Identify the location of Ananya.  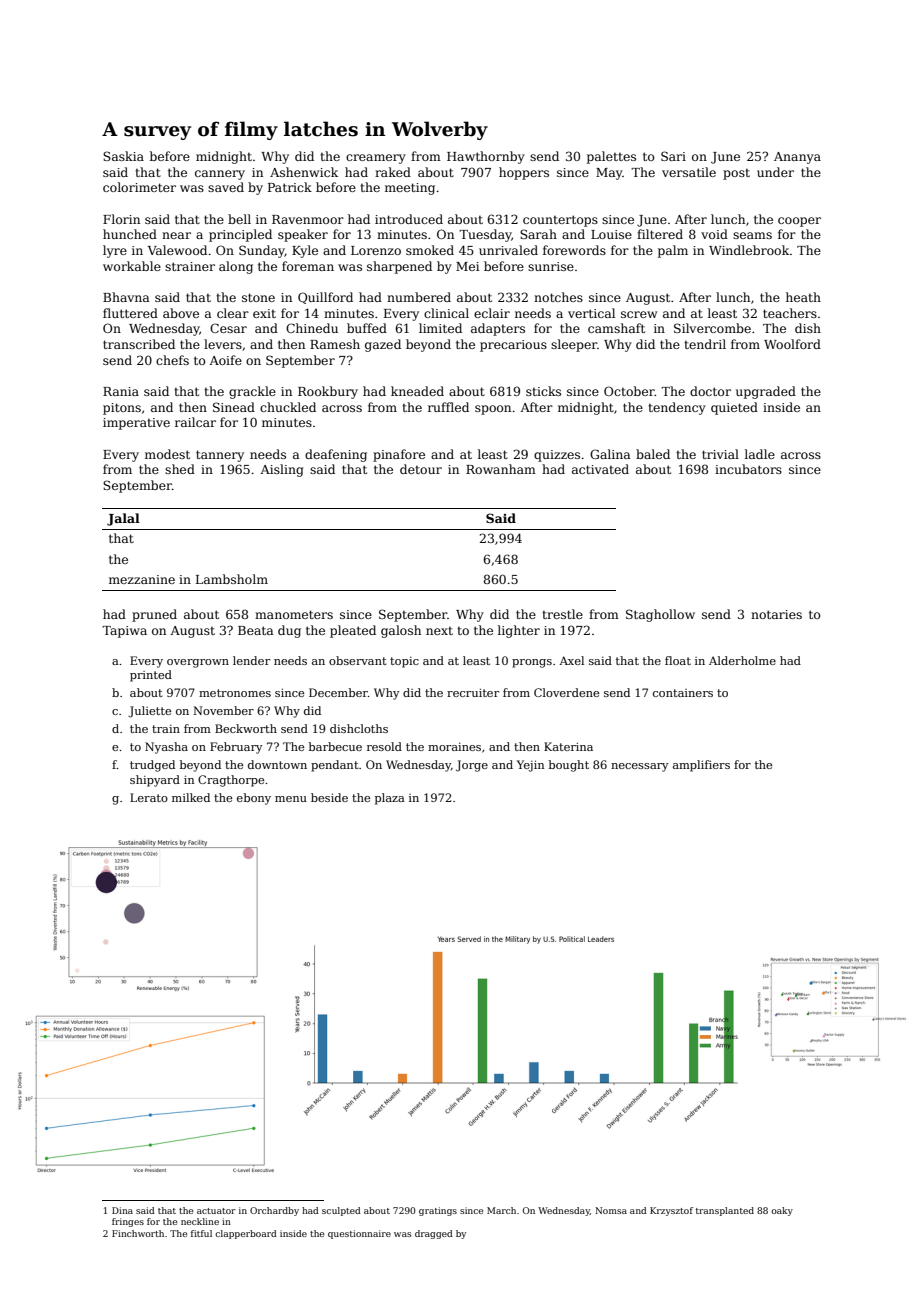
(797, 158).
